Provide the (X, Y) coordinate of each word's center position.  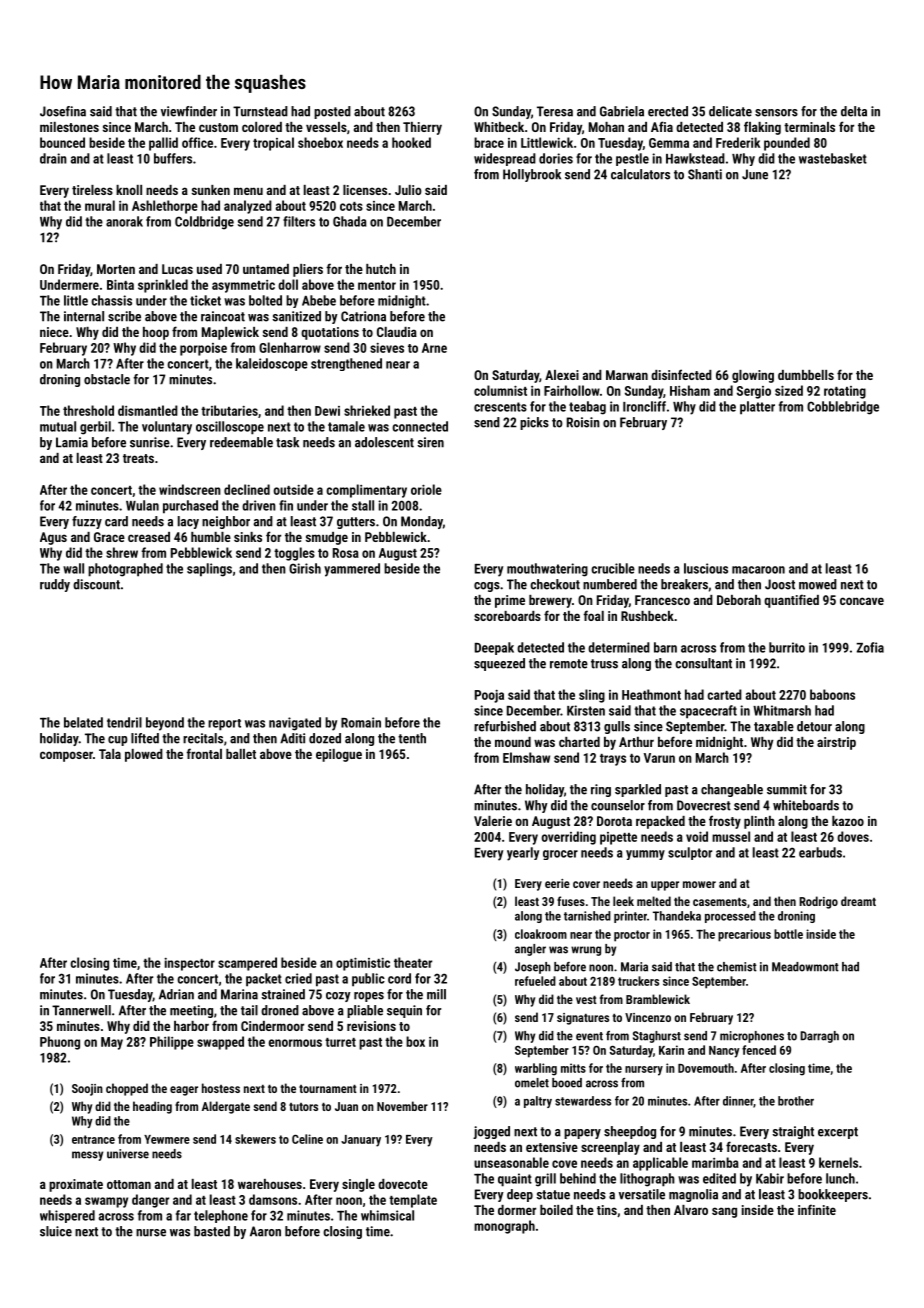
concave (862, 601)
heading (152, 1107)
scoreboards (507, 616)
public (368, 980)
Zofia (870, 647)
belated (83, 722)
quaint (515, 1180)
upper (665, 886)
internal (84, 316)
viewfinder (189, 111)
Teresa (555, 111)
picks (534, 423)
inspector (189, 964)
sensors (776, 113)
